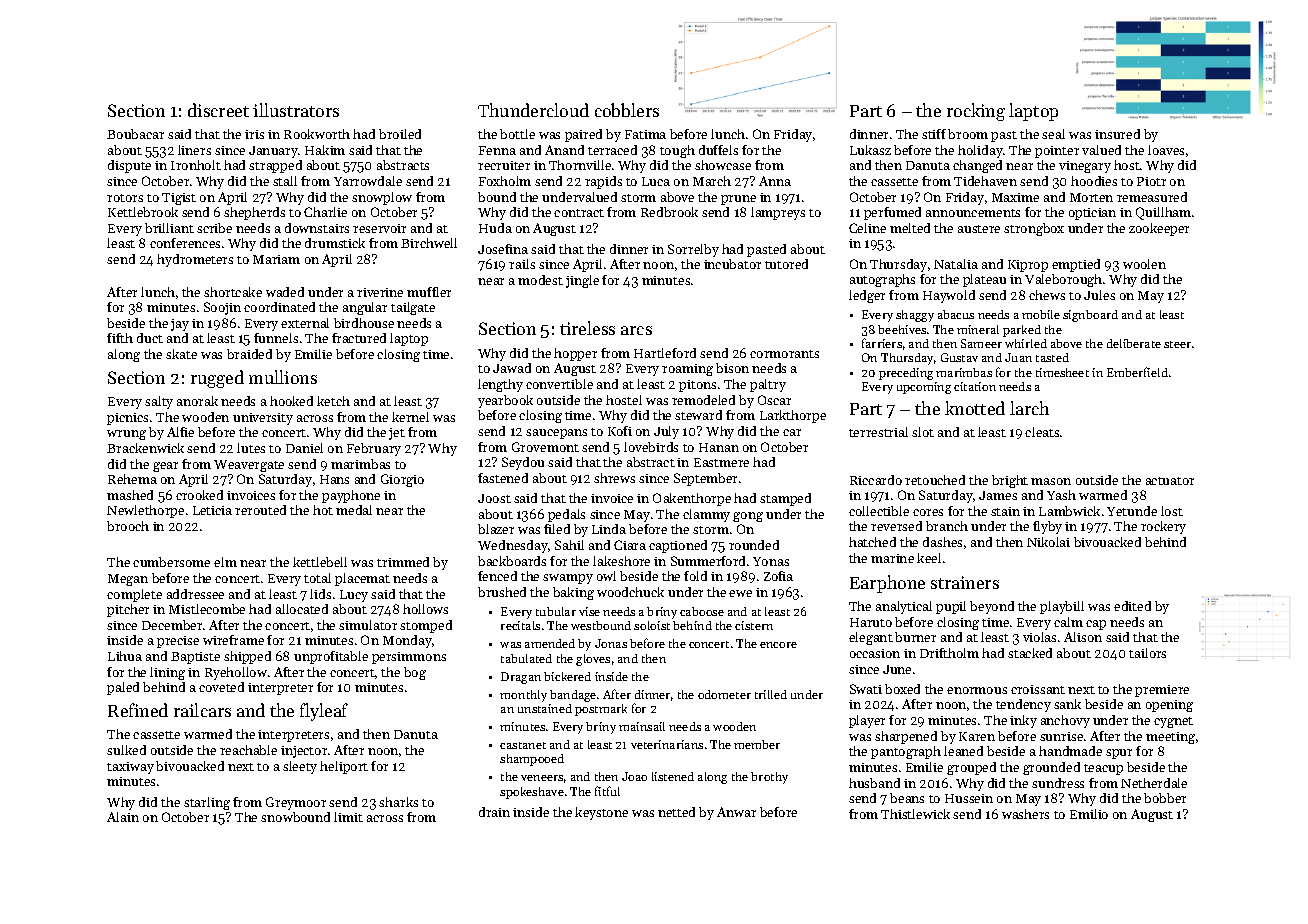 Image resolution: width=1308 pixels, height=924 pixels. I want to click on Yarrowdale, so click(368, 181).
